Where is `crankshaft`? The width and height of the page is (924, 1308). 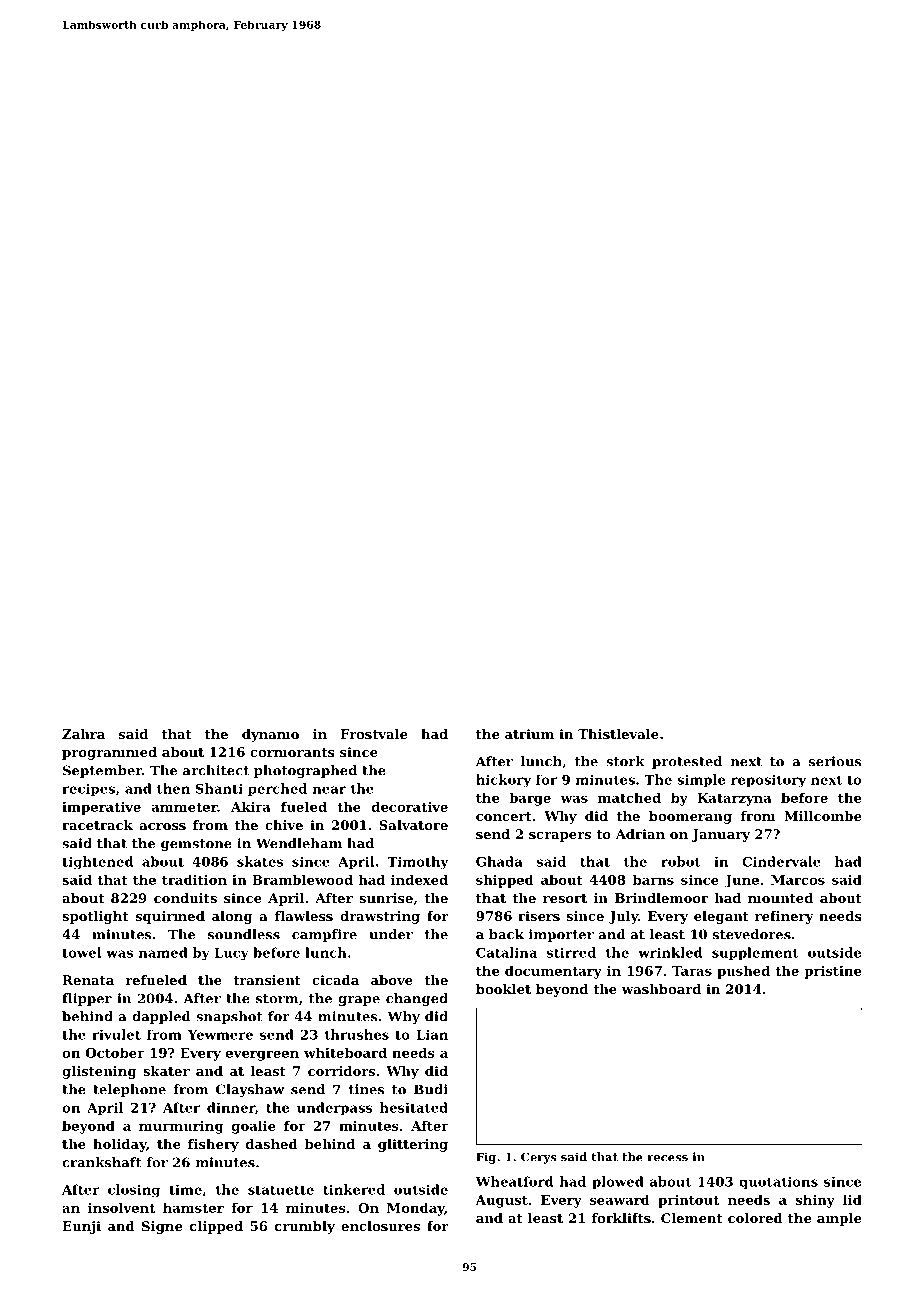
crankshaft is located at coordinates (102, 1162).
